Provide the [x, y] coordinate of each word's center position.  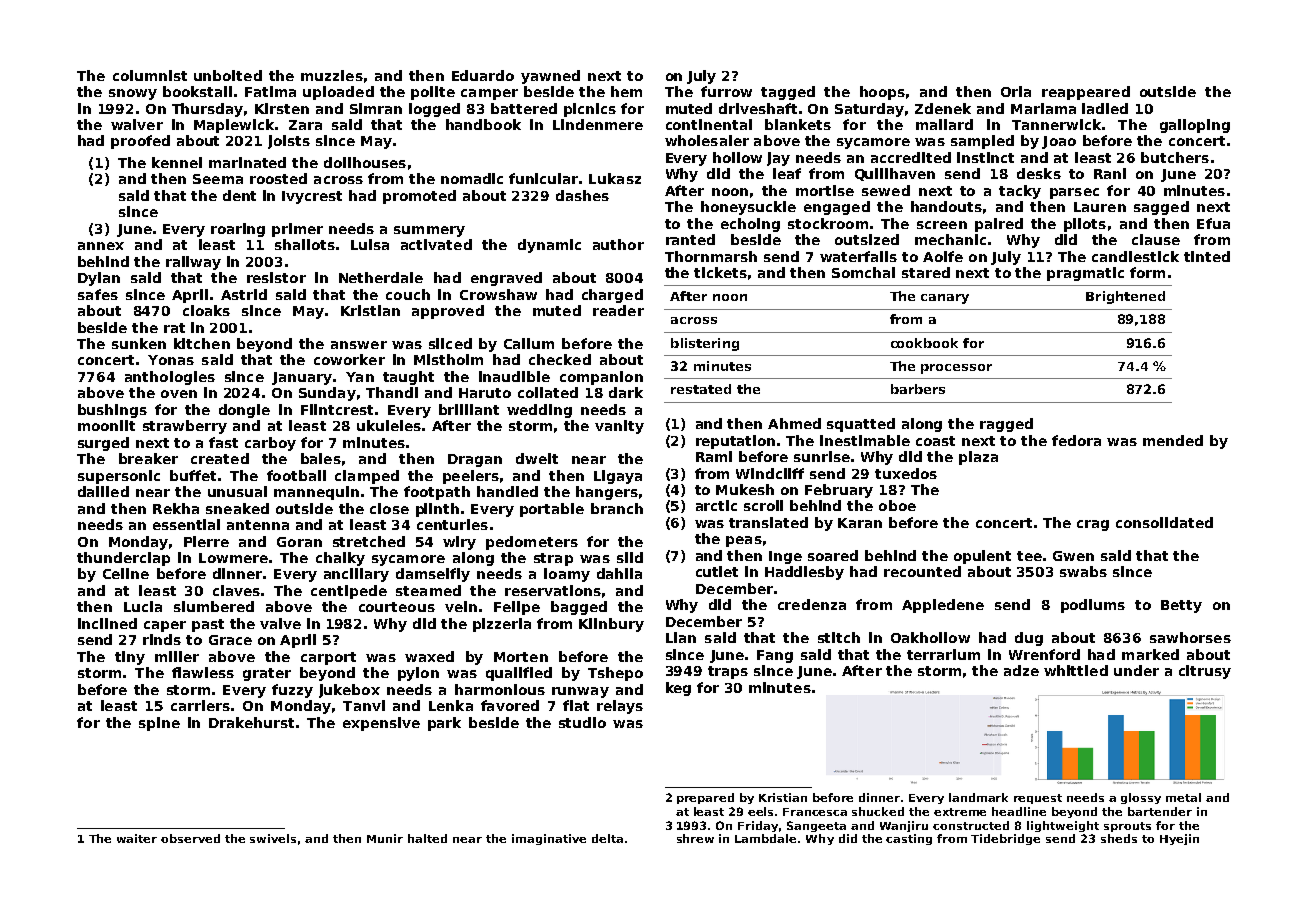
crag [1093, 525]
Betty [1181, 606]
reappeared [1086, 93]
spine [159, 724]
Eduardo [483, 75]
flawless [203, 672]
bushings [112, 411]
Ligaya [618, 477]
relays [620, 707]
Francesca [815, 812]
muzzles [332, 75]
